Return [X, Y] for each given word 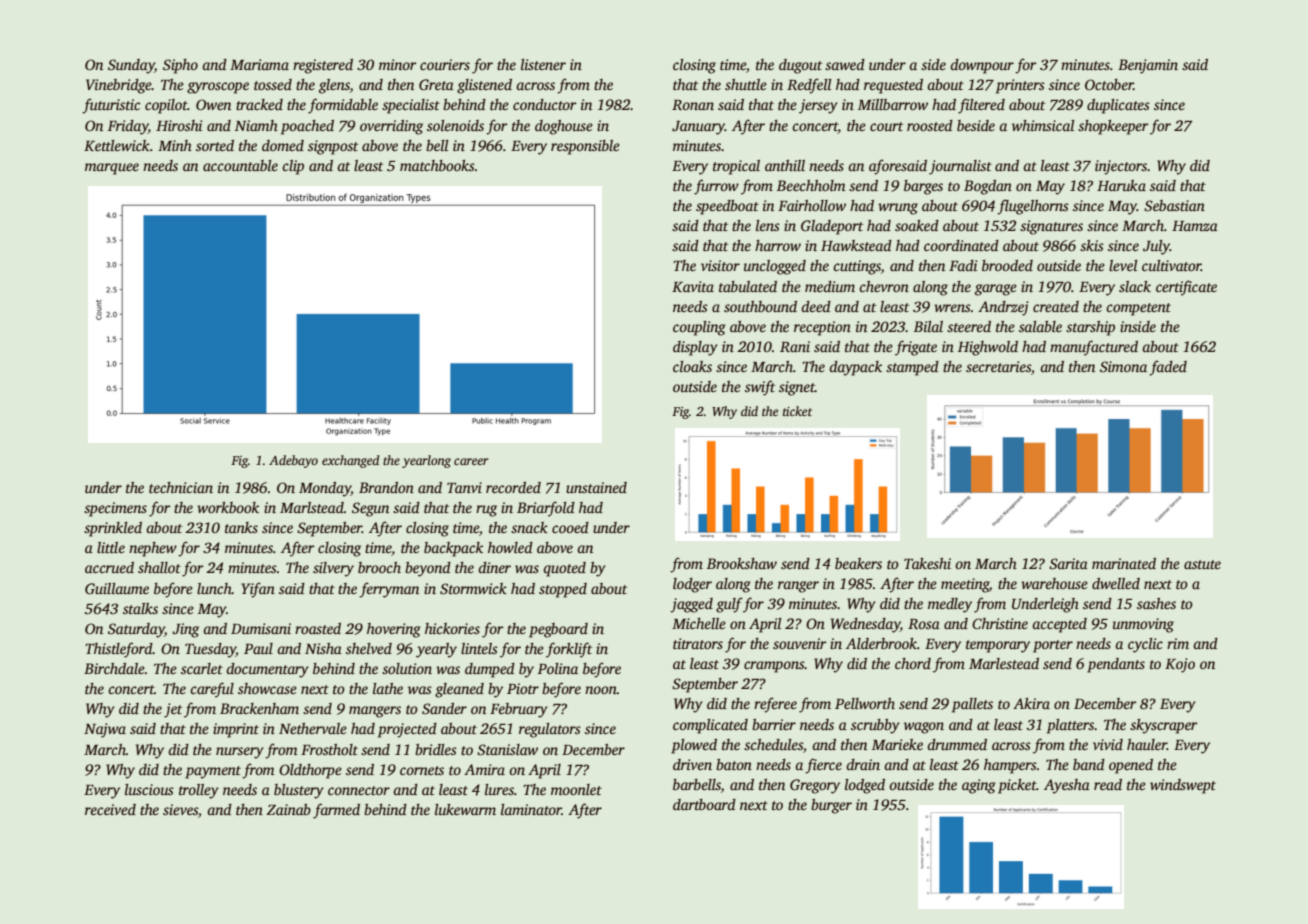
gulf [729, 605]
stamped [912, 368]
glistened [484, 86]
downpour [982, 66]
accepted [1059, 625]
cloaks [692, 366]
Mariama [259, 64]
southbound [760, 306]
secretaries [998, 366]
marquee [112, 169]
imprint [236, 730]
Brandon [386, 487]
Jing [185, 630]
